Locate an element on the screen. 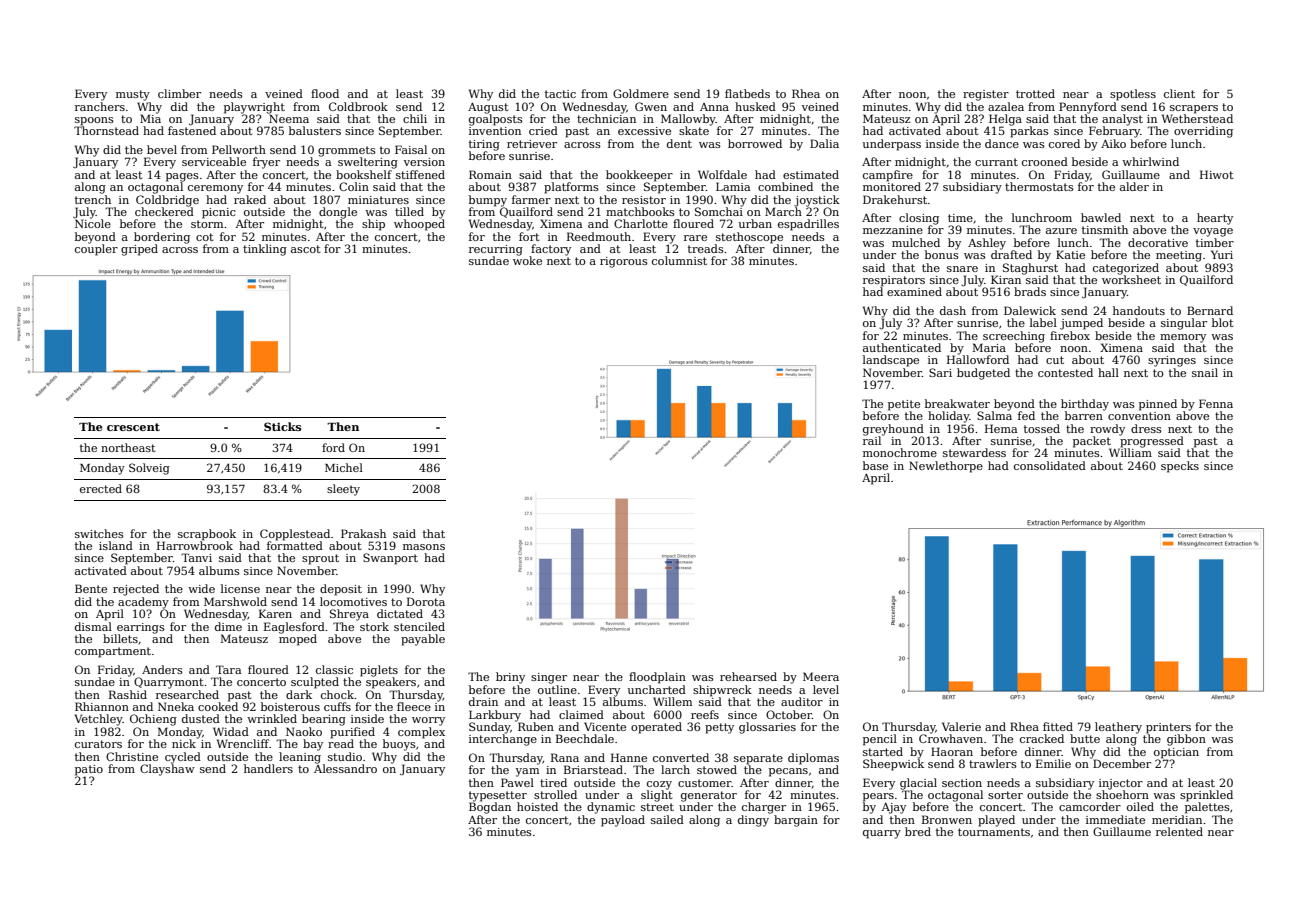 The height and width of the screenshot is (924, 1308). currant is located at coordinates (996, 162).
